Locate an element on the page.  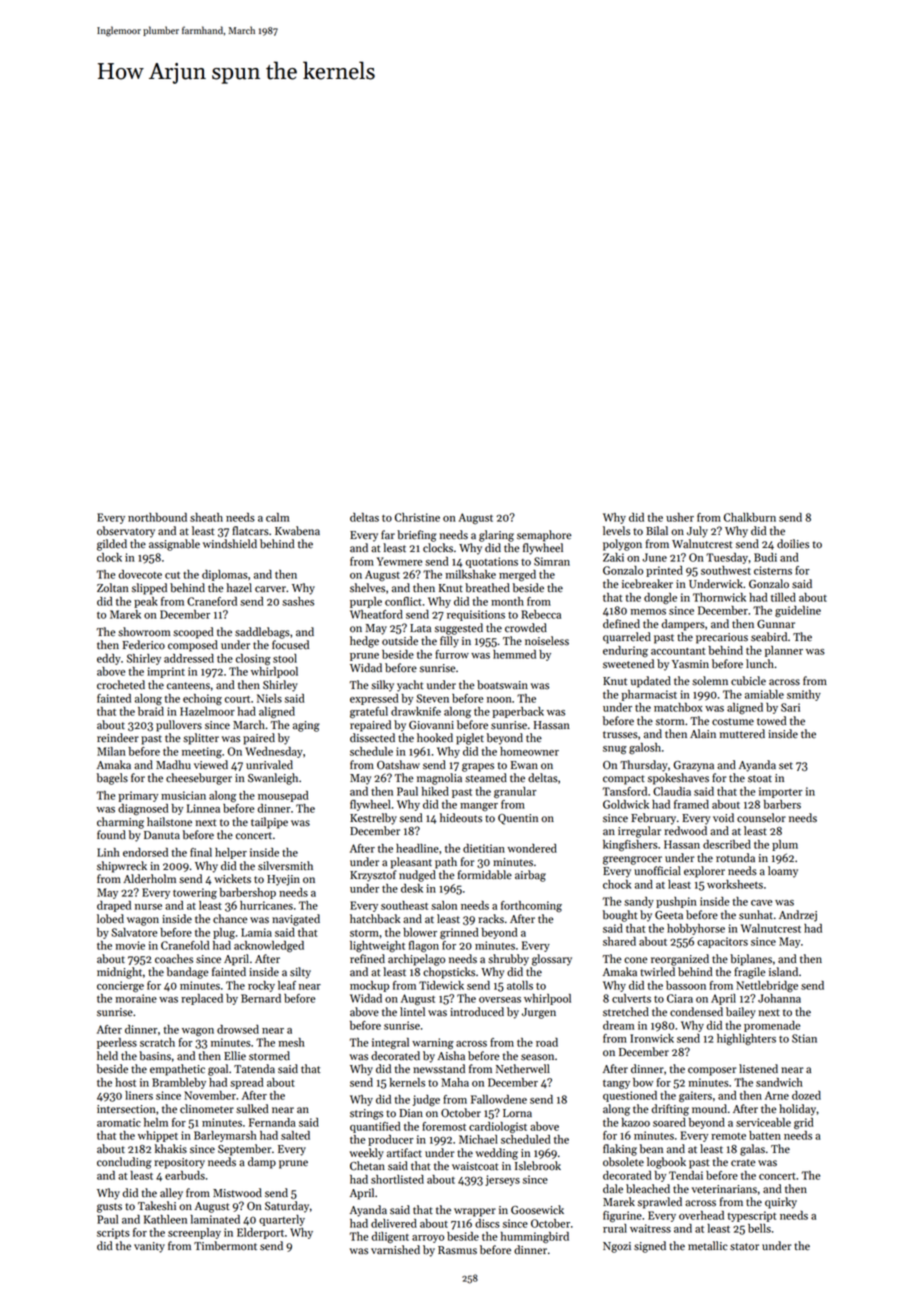
drifting is located at coordinates (670, 1110).
